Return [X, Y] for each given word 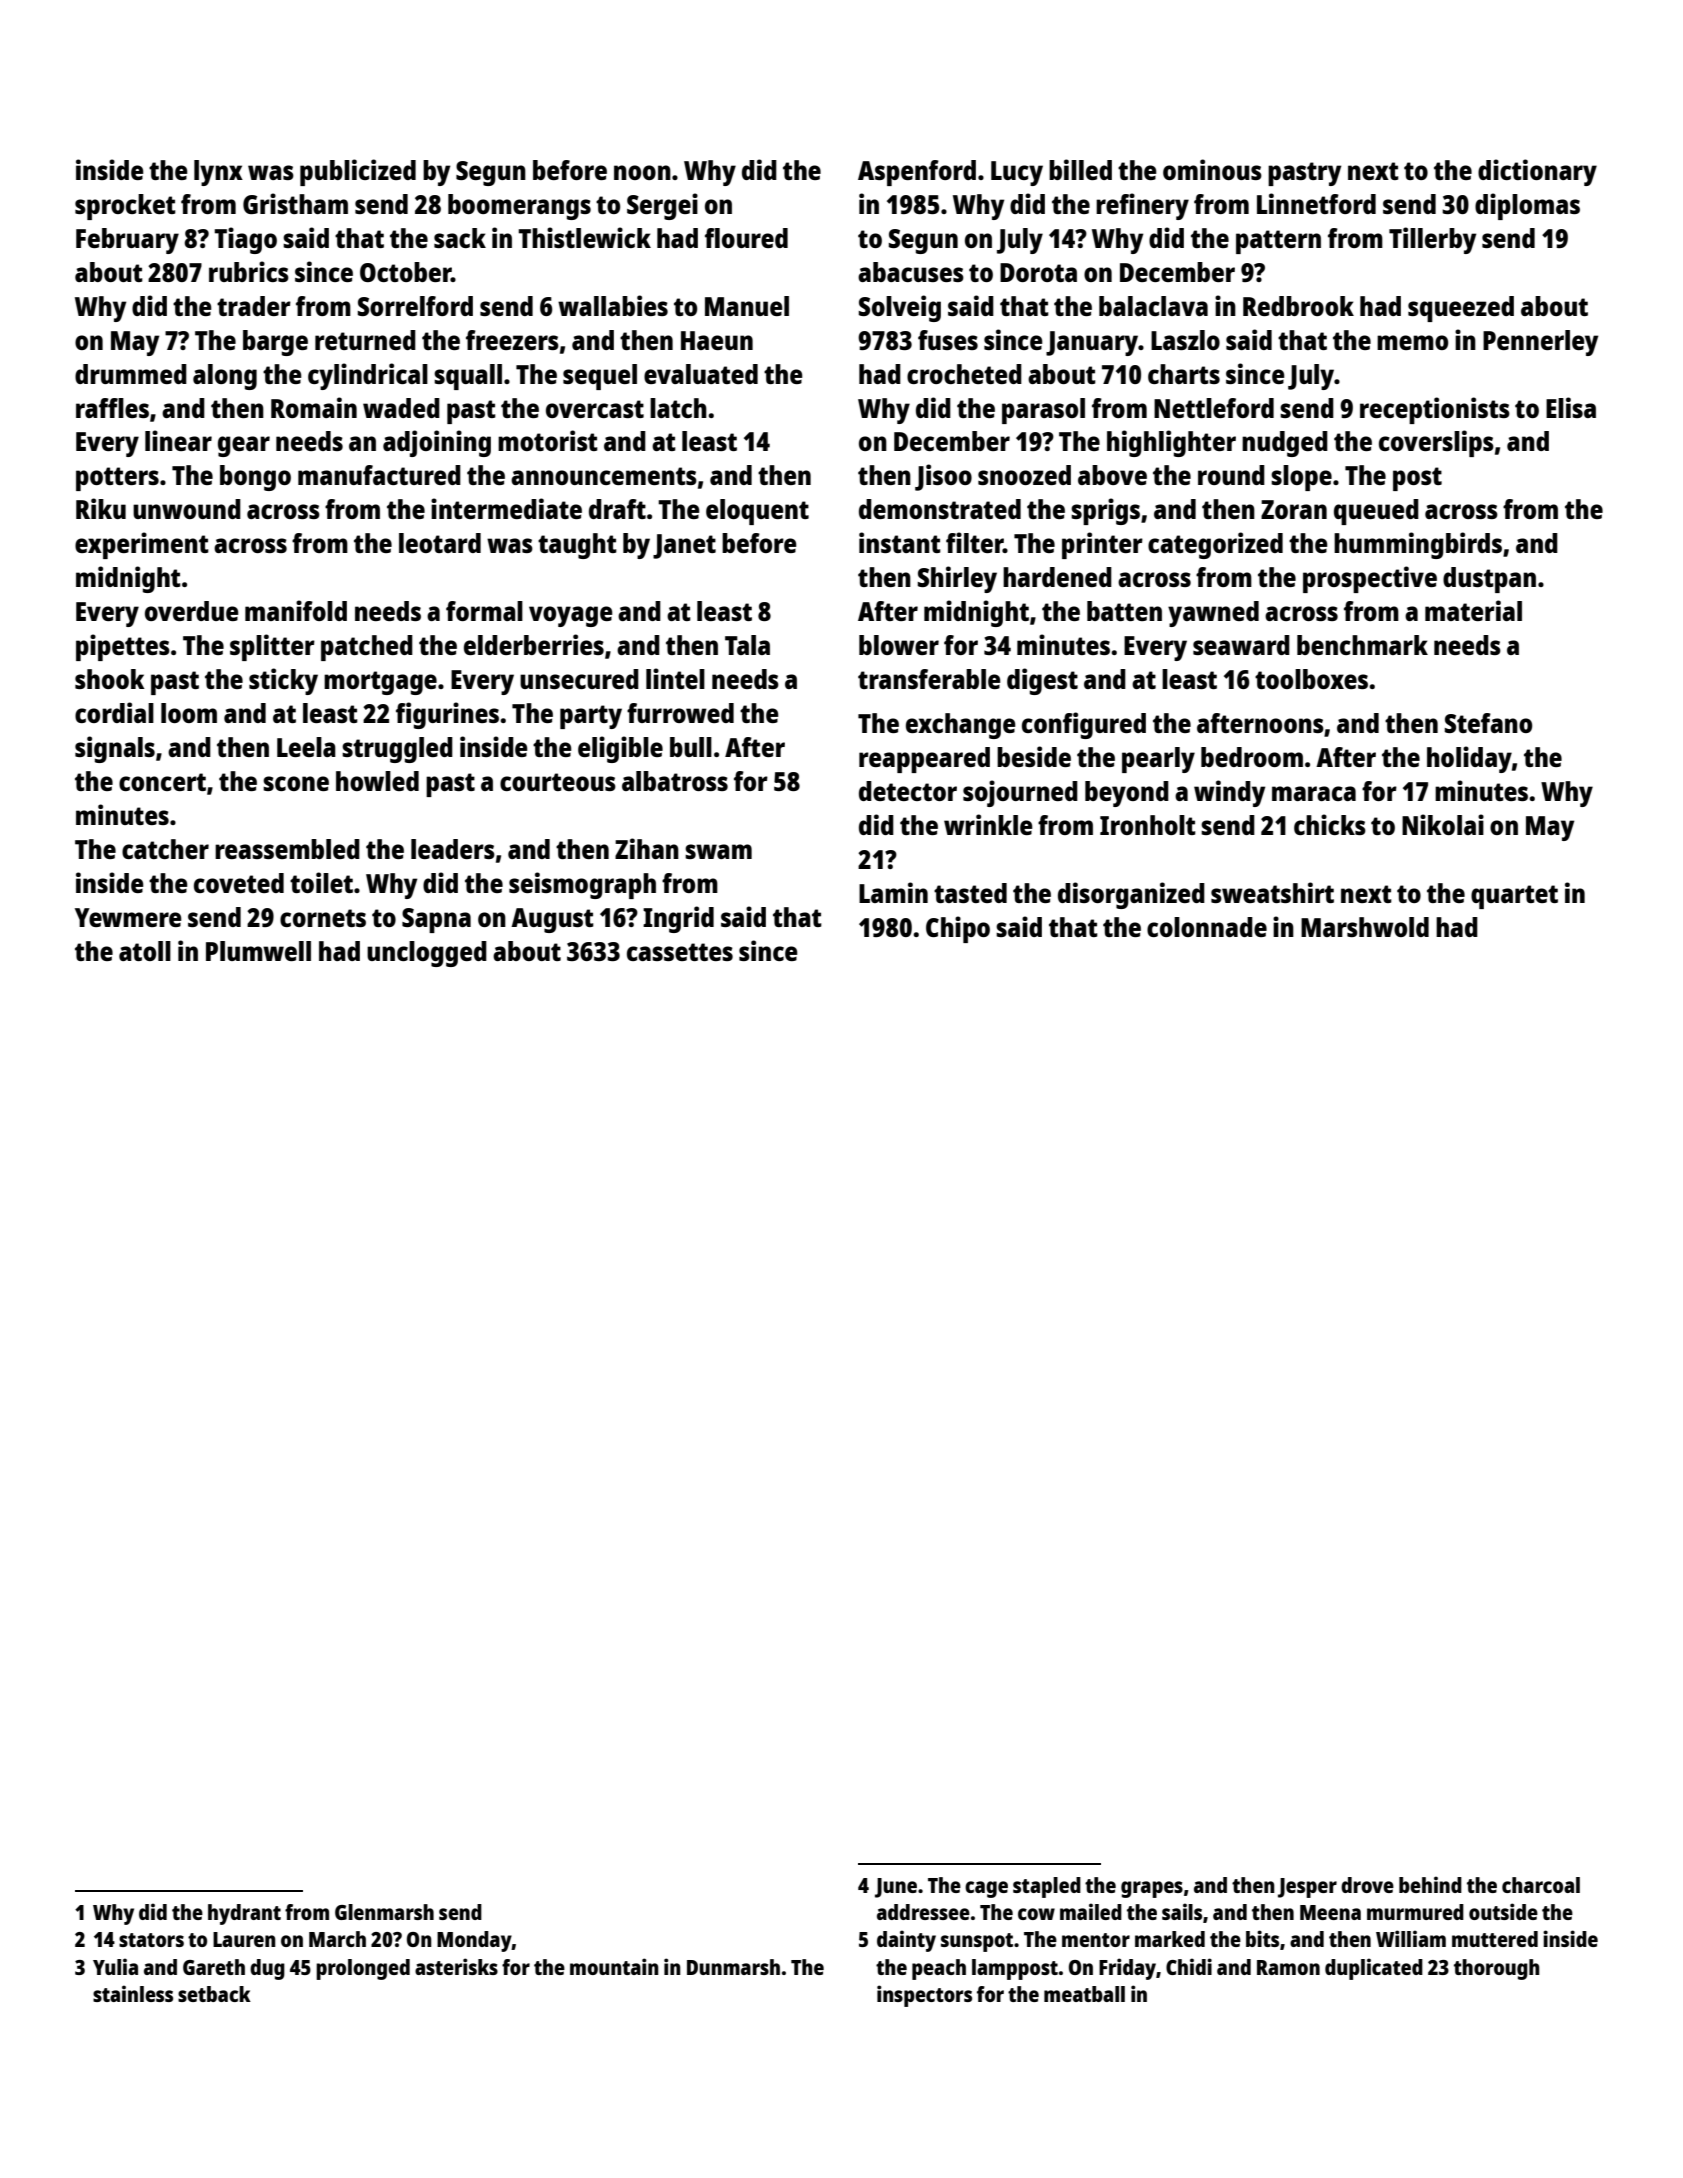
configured [1084, 725]
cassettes [680, 952]
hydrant [244, 1914]
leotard [440, 543]
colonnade [1207, 927]
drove [1367, 1885]
